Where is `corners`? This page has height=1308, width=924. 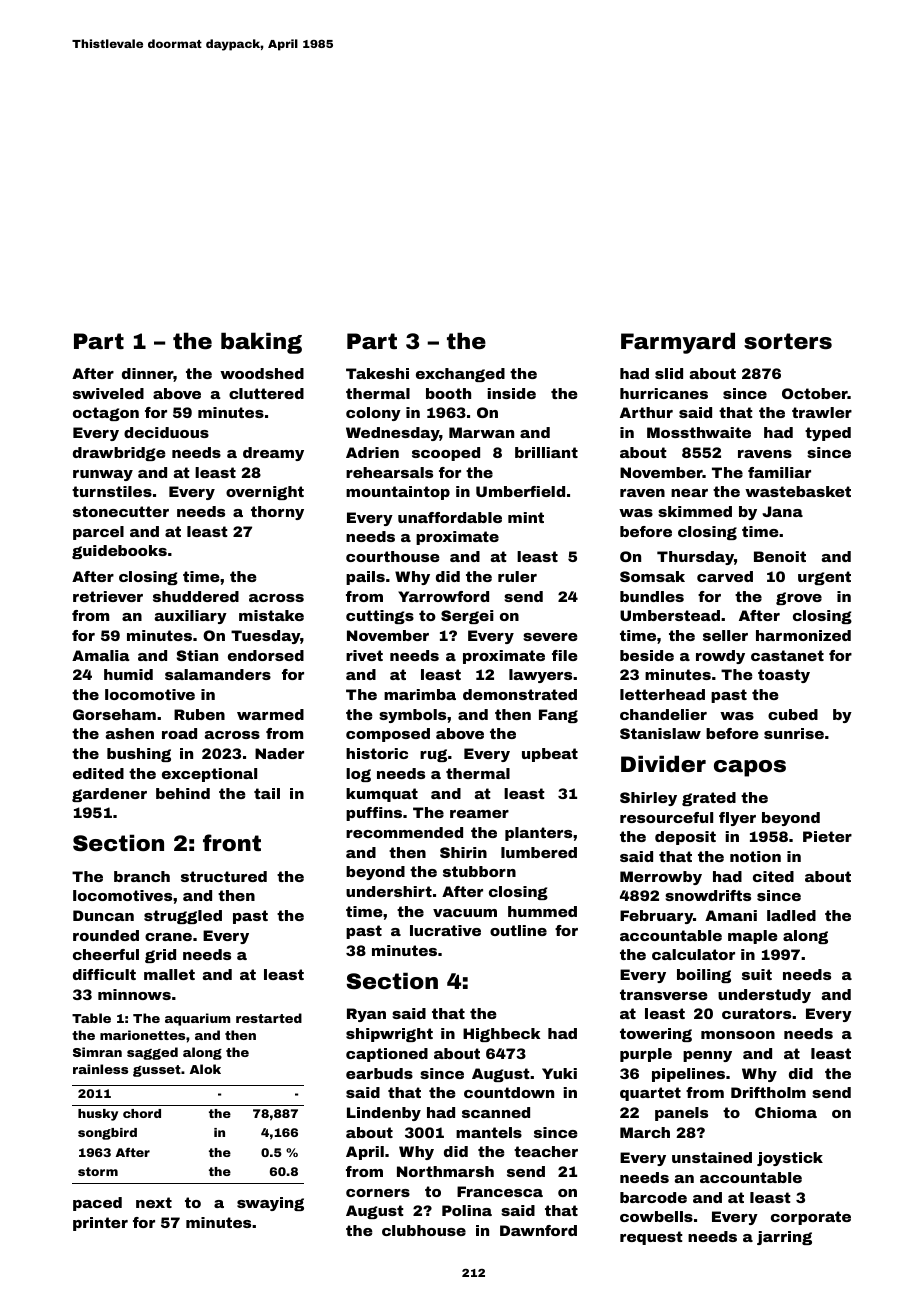 corners is located at coordinates (378, 1193).
